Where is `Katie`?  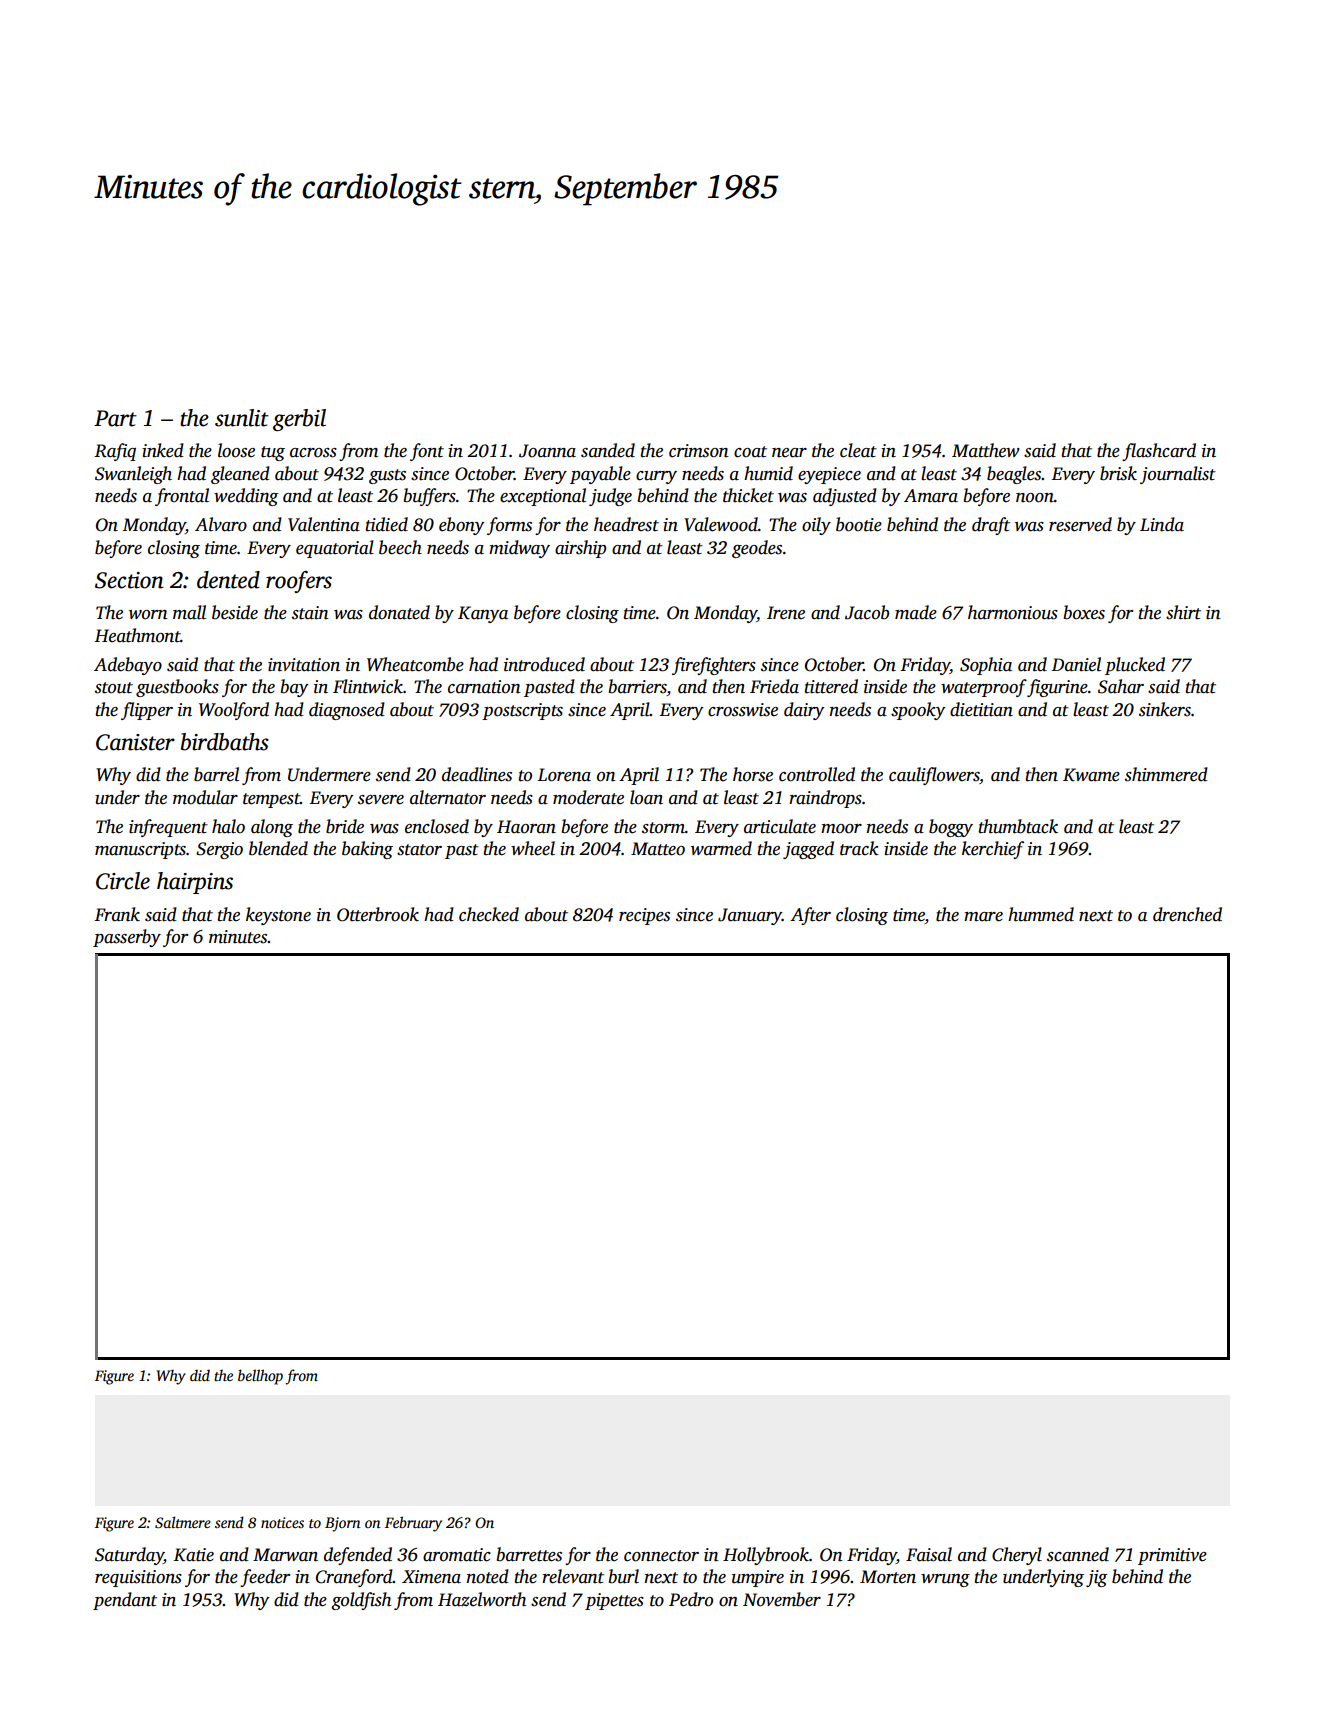
Katie is located at coordinates (193, 1555).
